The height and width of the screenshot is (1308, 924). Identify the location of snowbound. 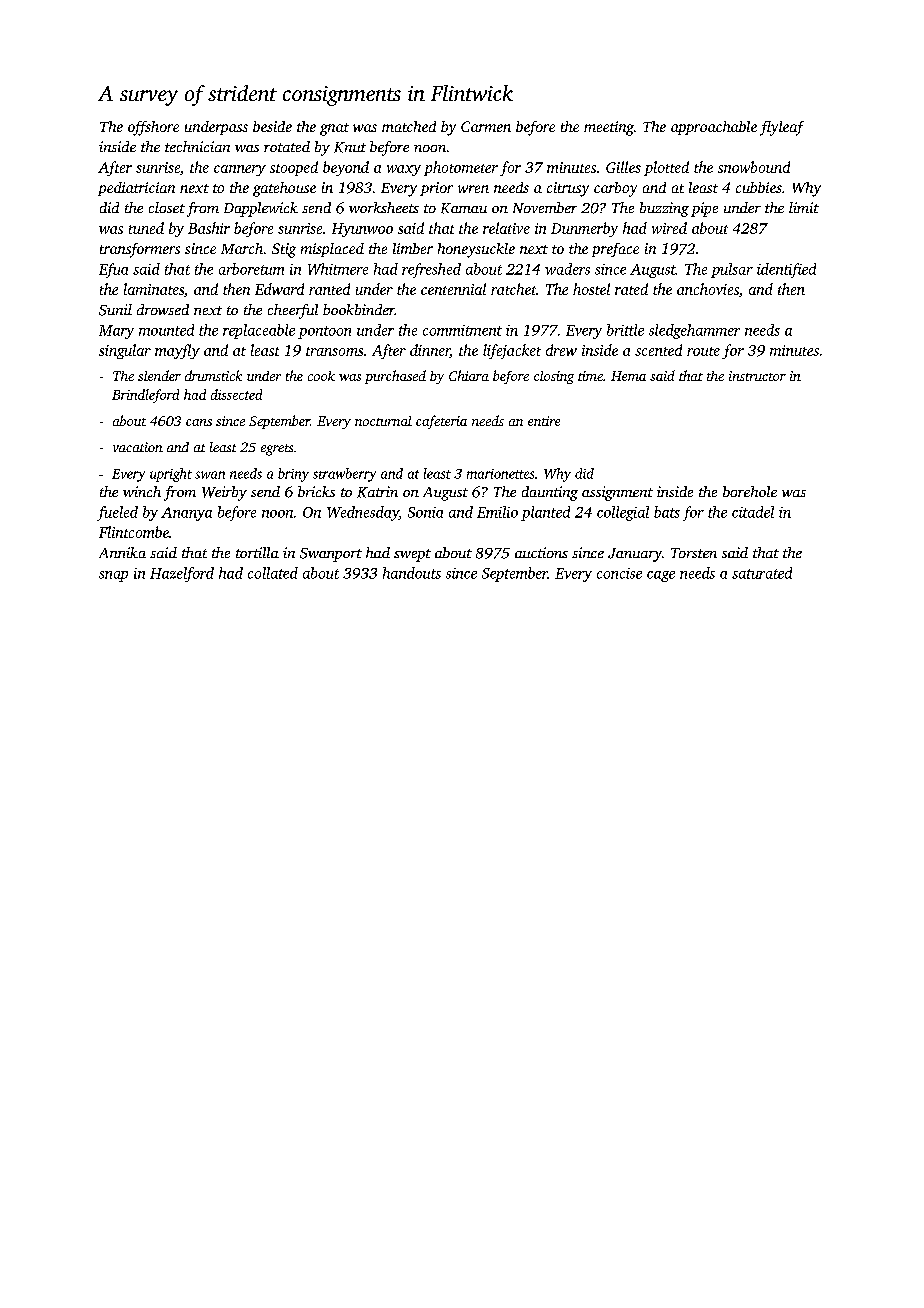
(754, 167).
